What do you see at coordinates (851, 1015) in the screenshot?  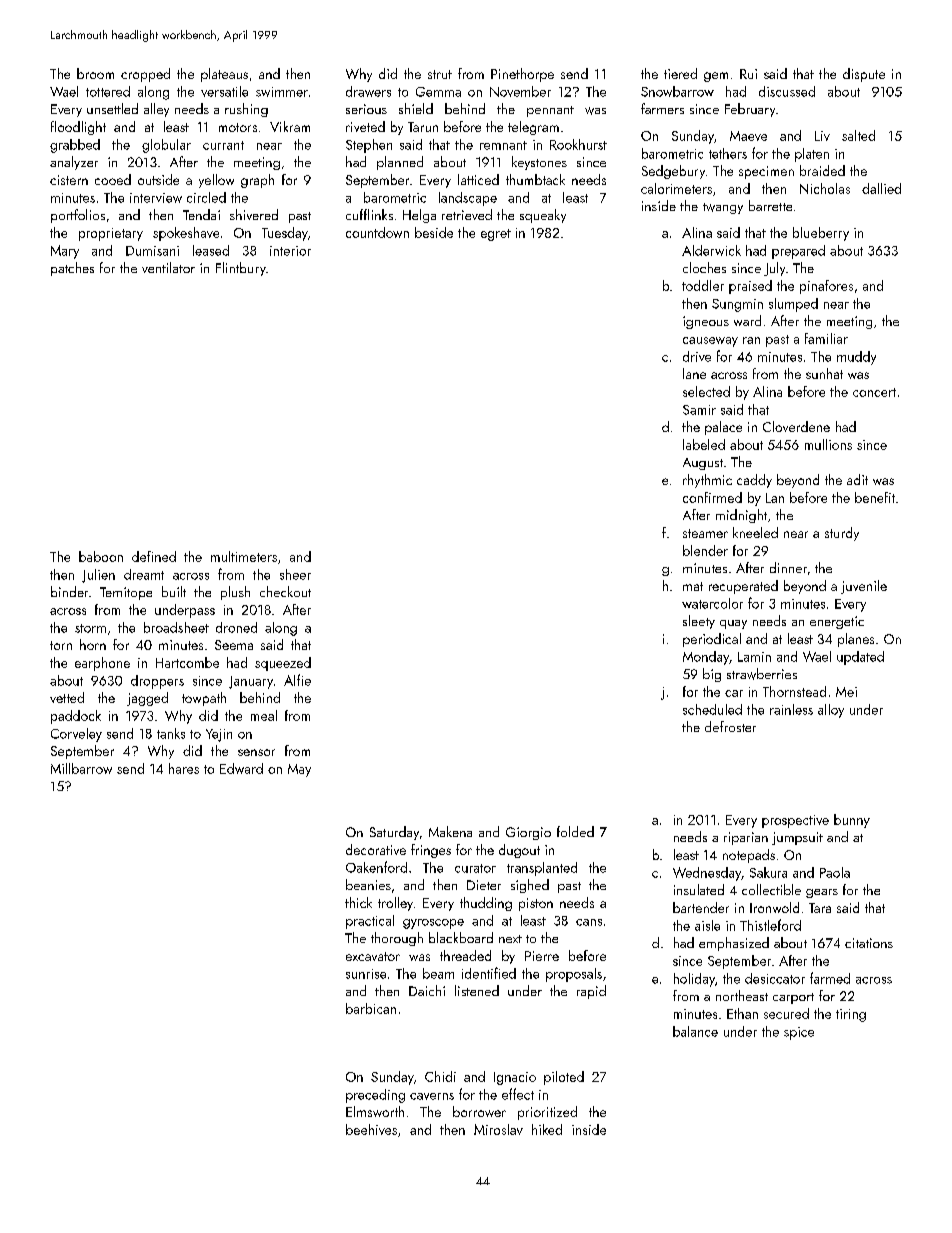 I see `tiring` at bounding box center [851, 1015].
